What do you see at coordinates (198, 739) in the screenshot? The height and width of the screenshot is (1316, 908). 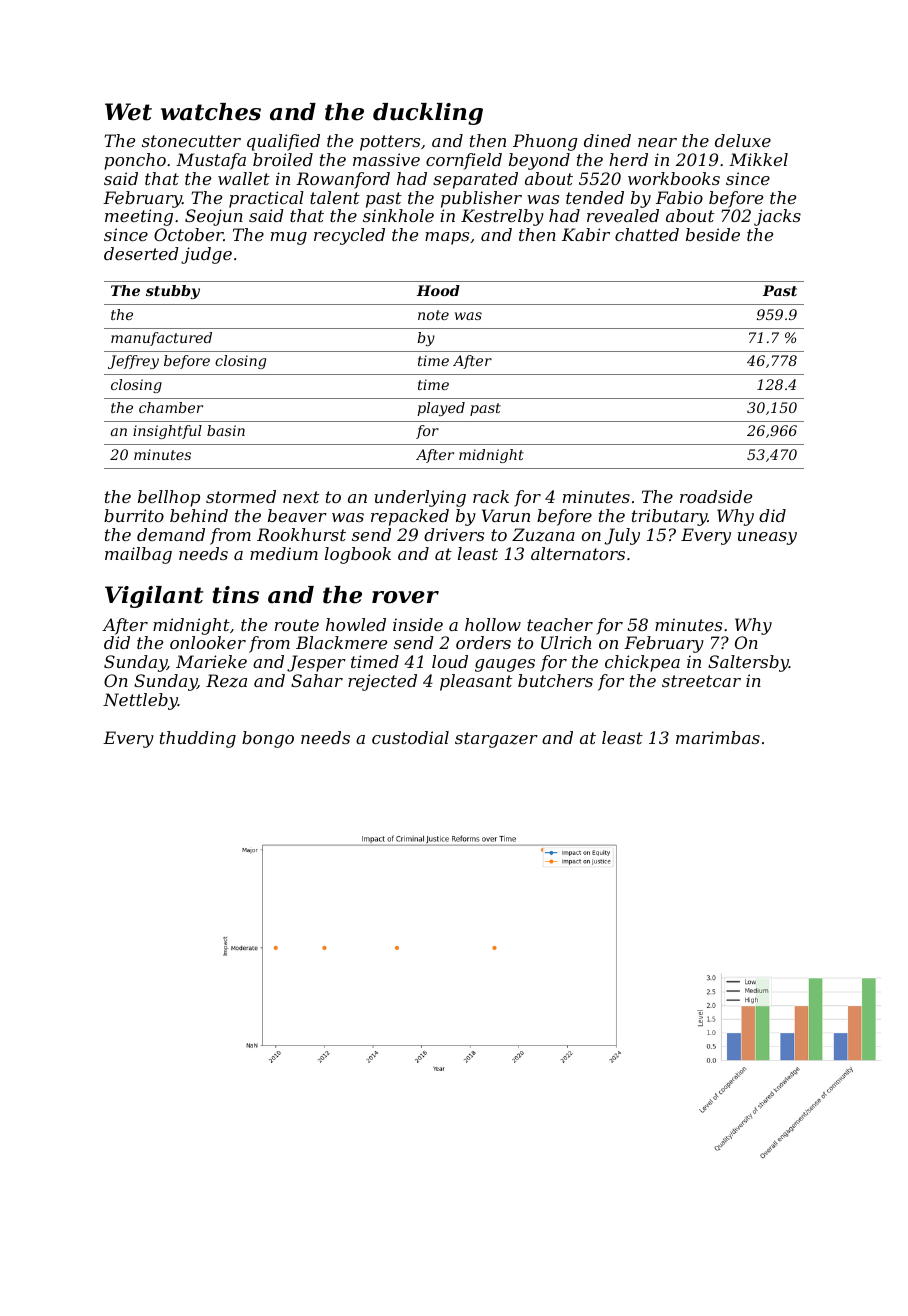 I see `thudding` at bounding box center [198, 739].
